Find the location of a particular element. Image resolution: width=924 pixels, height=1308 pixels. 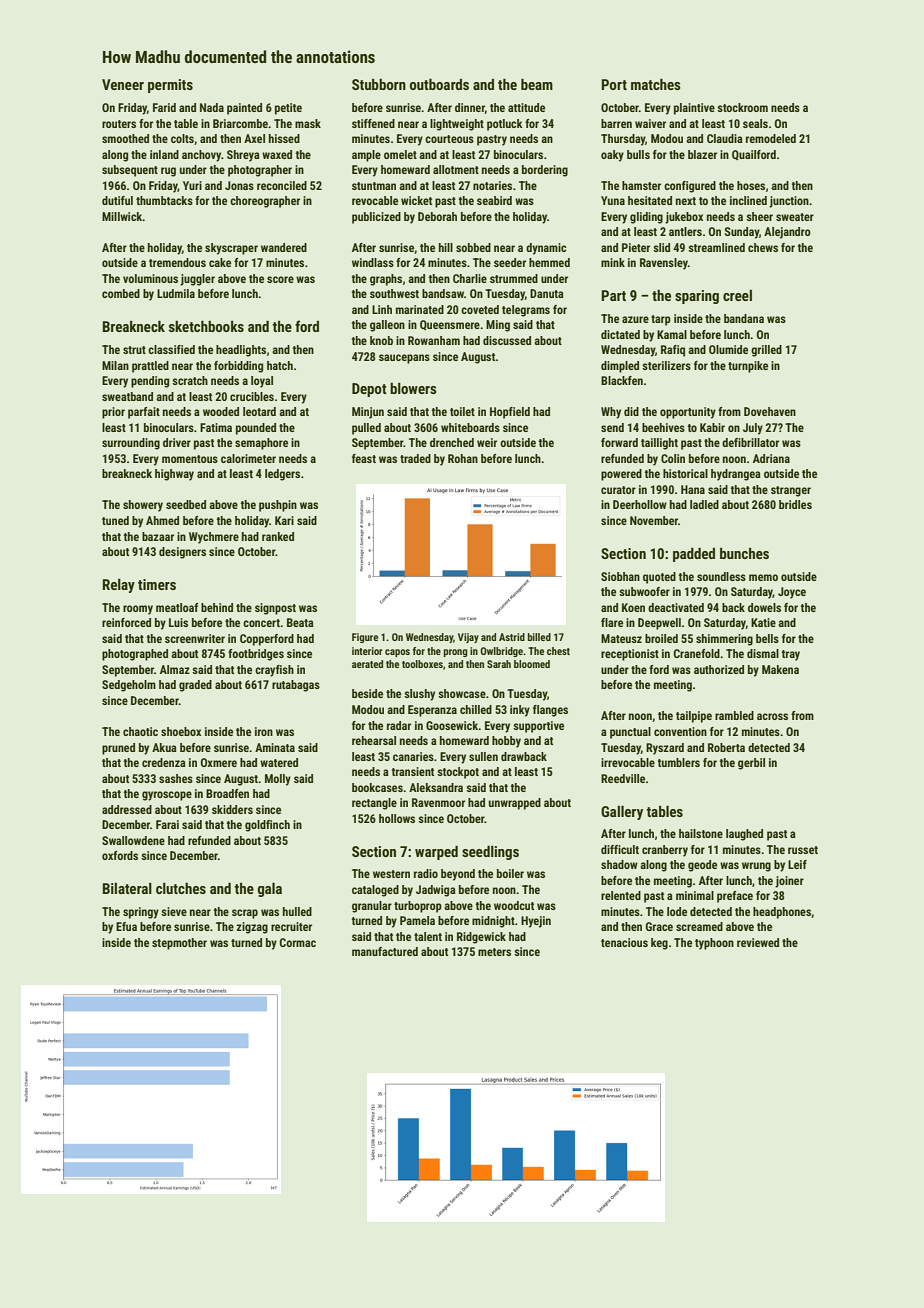

traded is located at coordinates (415, 458).
